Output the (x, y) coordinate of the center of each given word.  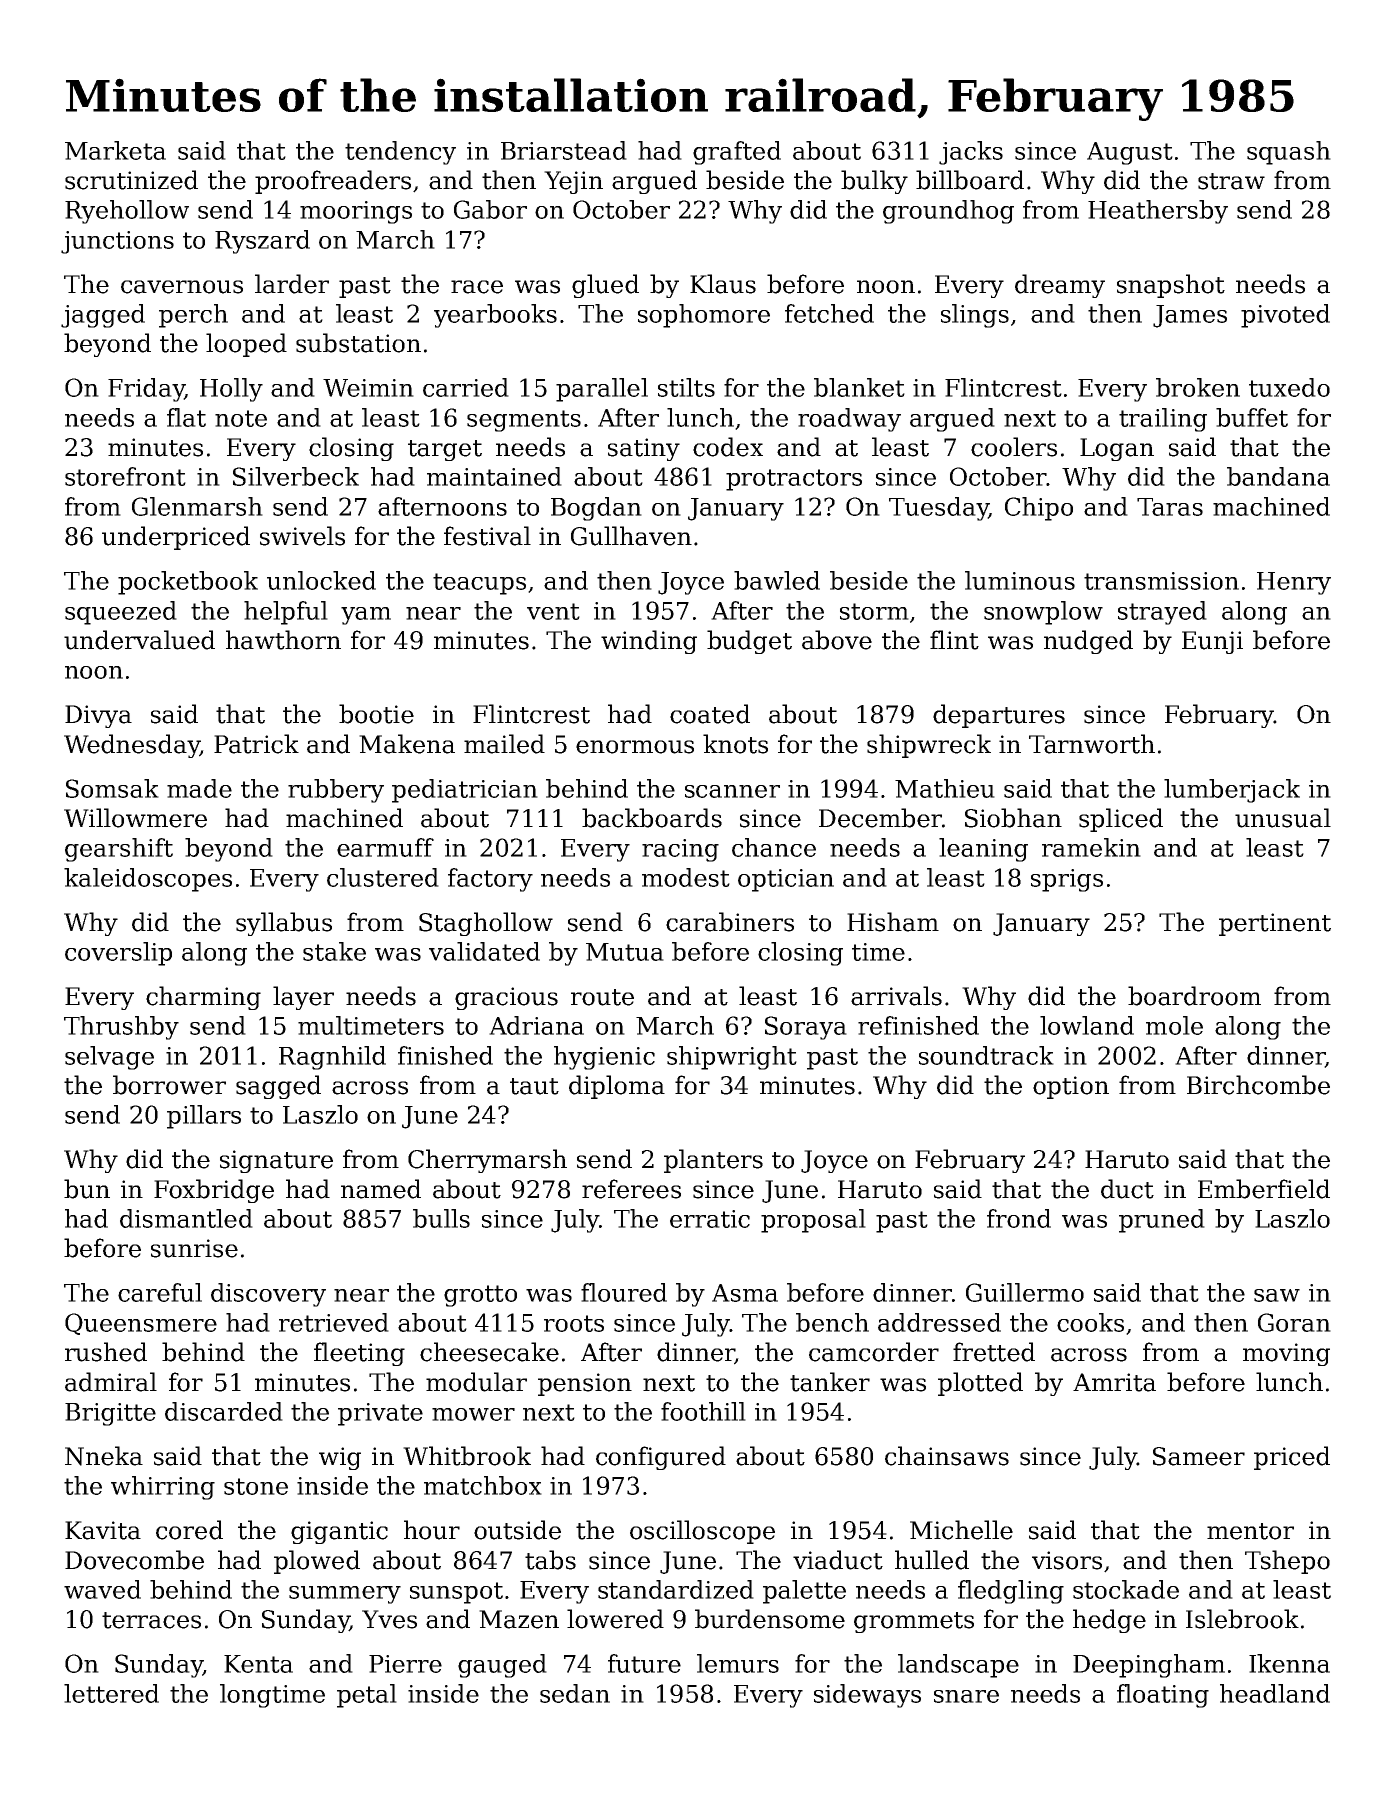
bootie (376, 714)
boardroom (1194, 996)
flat (186, 417)
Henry (1294, 583)
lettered (111, 1693)
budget (749, 642)
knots (735, 744)
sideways (867, 1696)
